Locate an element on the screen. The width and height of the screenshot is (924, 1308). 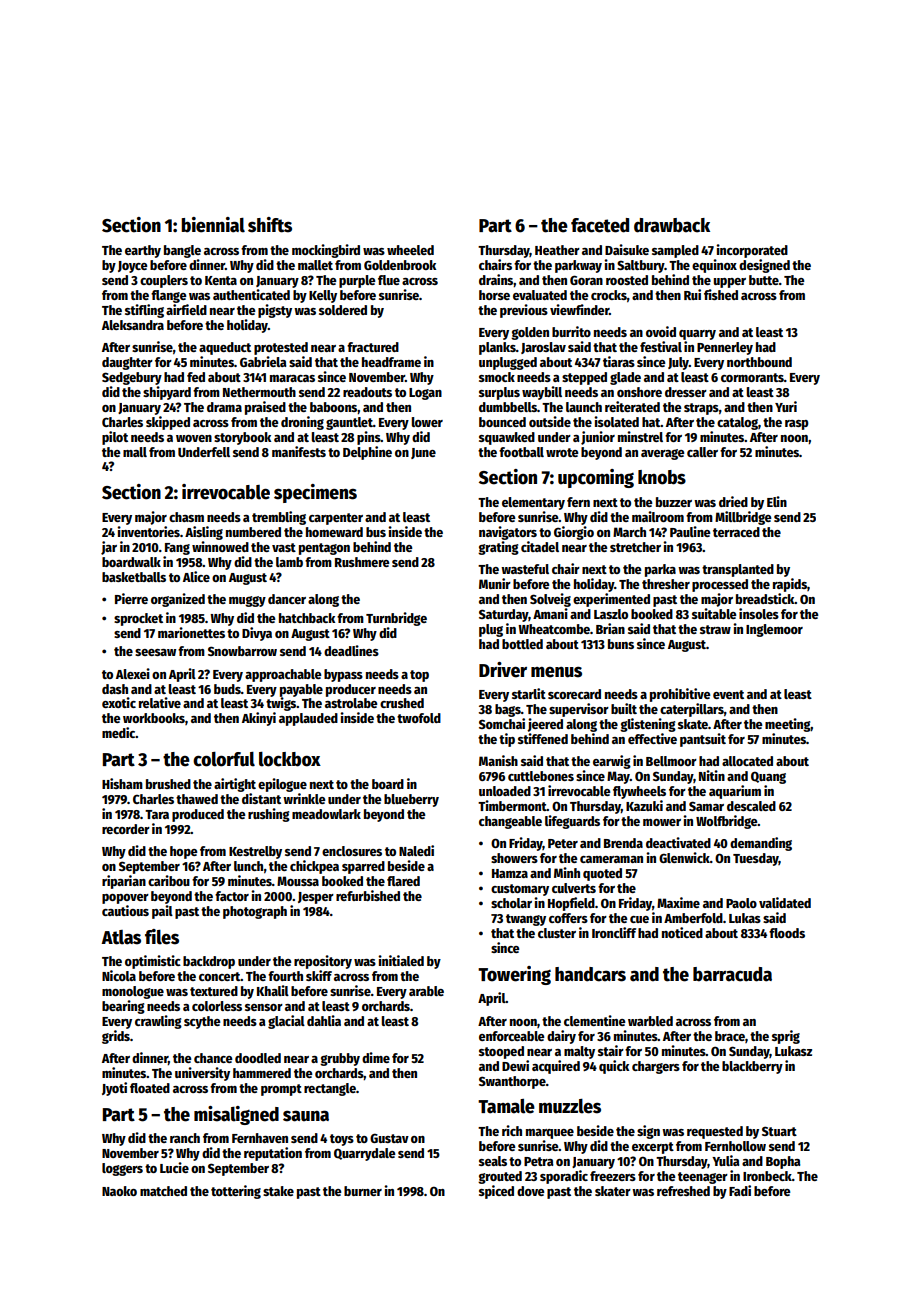
floated is located at coordinates (150, 1088).
